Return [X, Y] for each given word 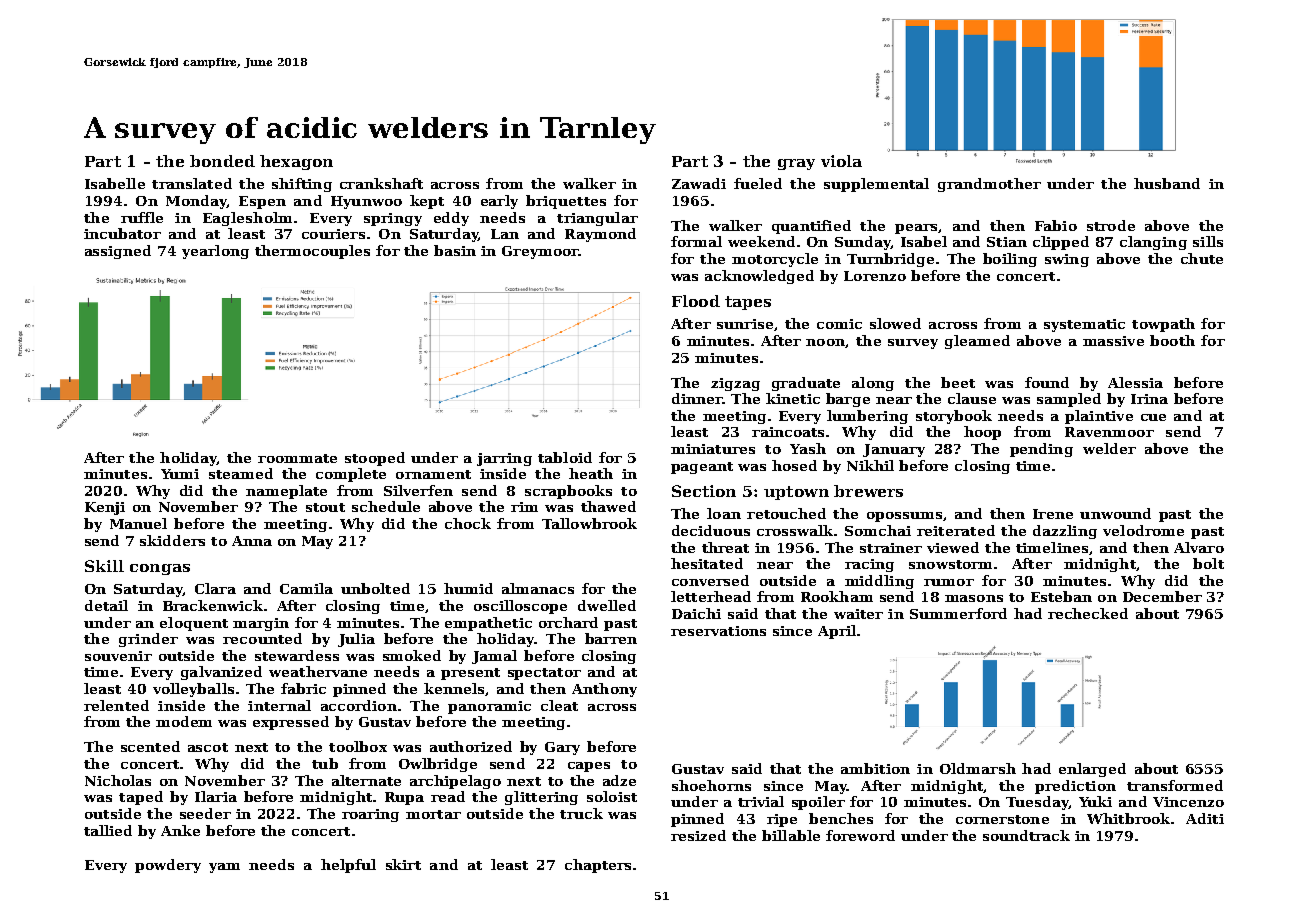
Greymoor [540, 252]
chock [468, 523]
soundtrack [1026, 835]
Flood [696, 301]
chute [1202, 258]
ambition [875, 768]
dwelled [607, 605]
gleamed [977, 342]
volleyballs [193, 690]
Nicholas [118, 780]
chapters [598, 866]
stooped [375, 459]
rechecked [1088, 613]
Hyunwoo [366, 202]
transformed [1175, 785]
